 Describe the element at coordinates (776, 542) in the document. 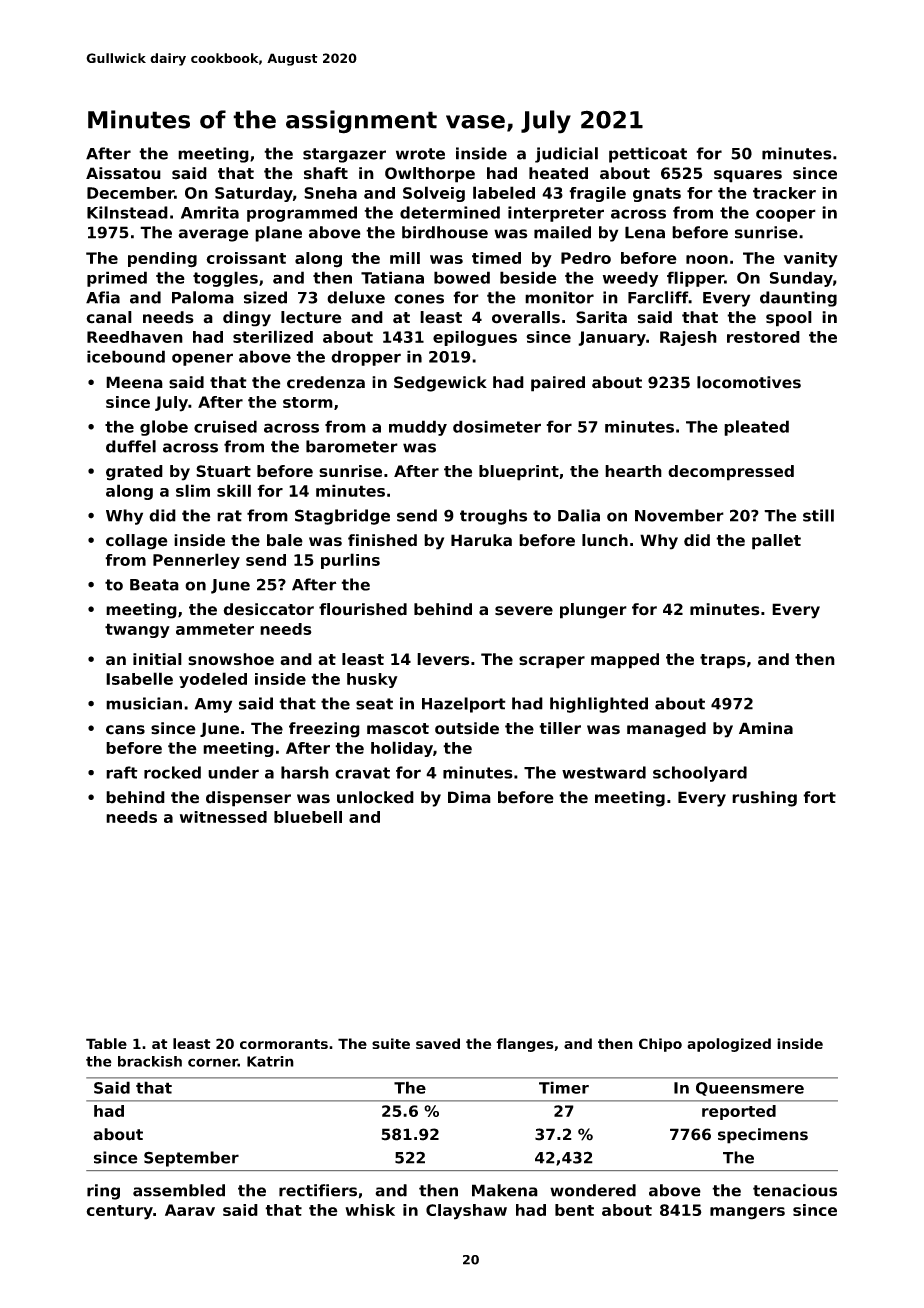

I see `pallet` at that location.
